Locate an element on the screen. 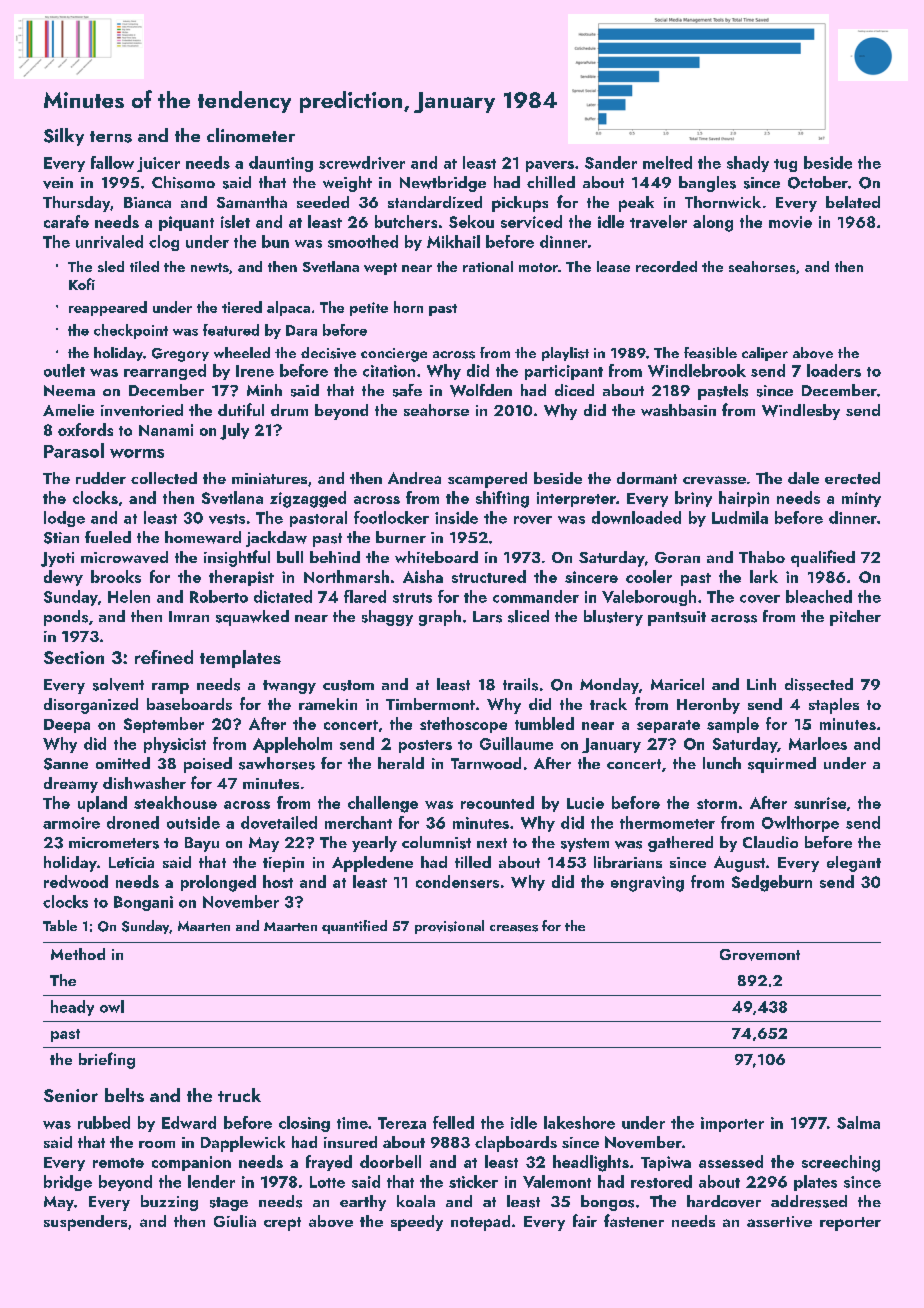 This screenshot has width=924, height=1308. shady is located at coordinates (748, 164).
